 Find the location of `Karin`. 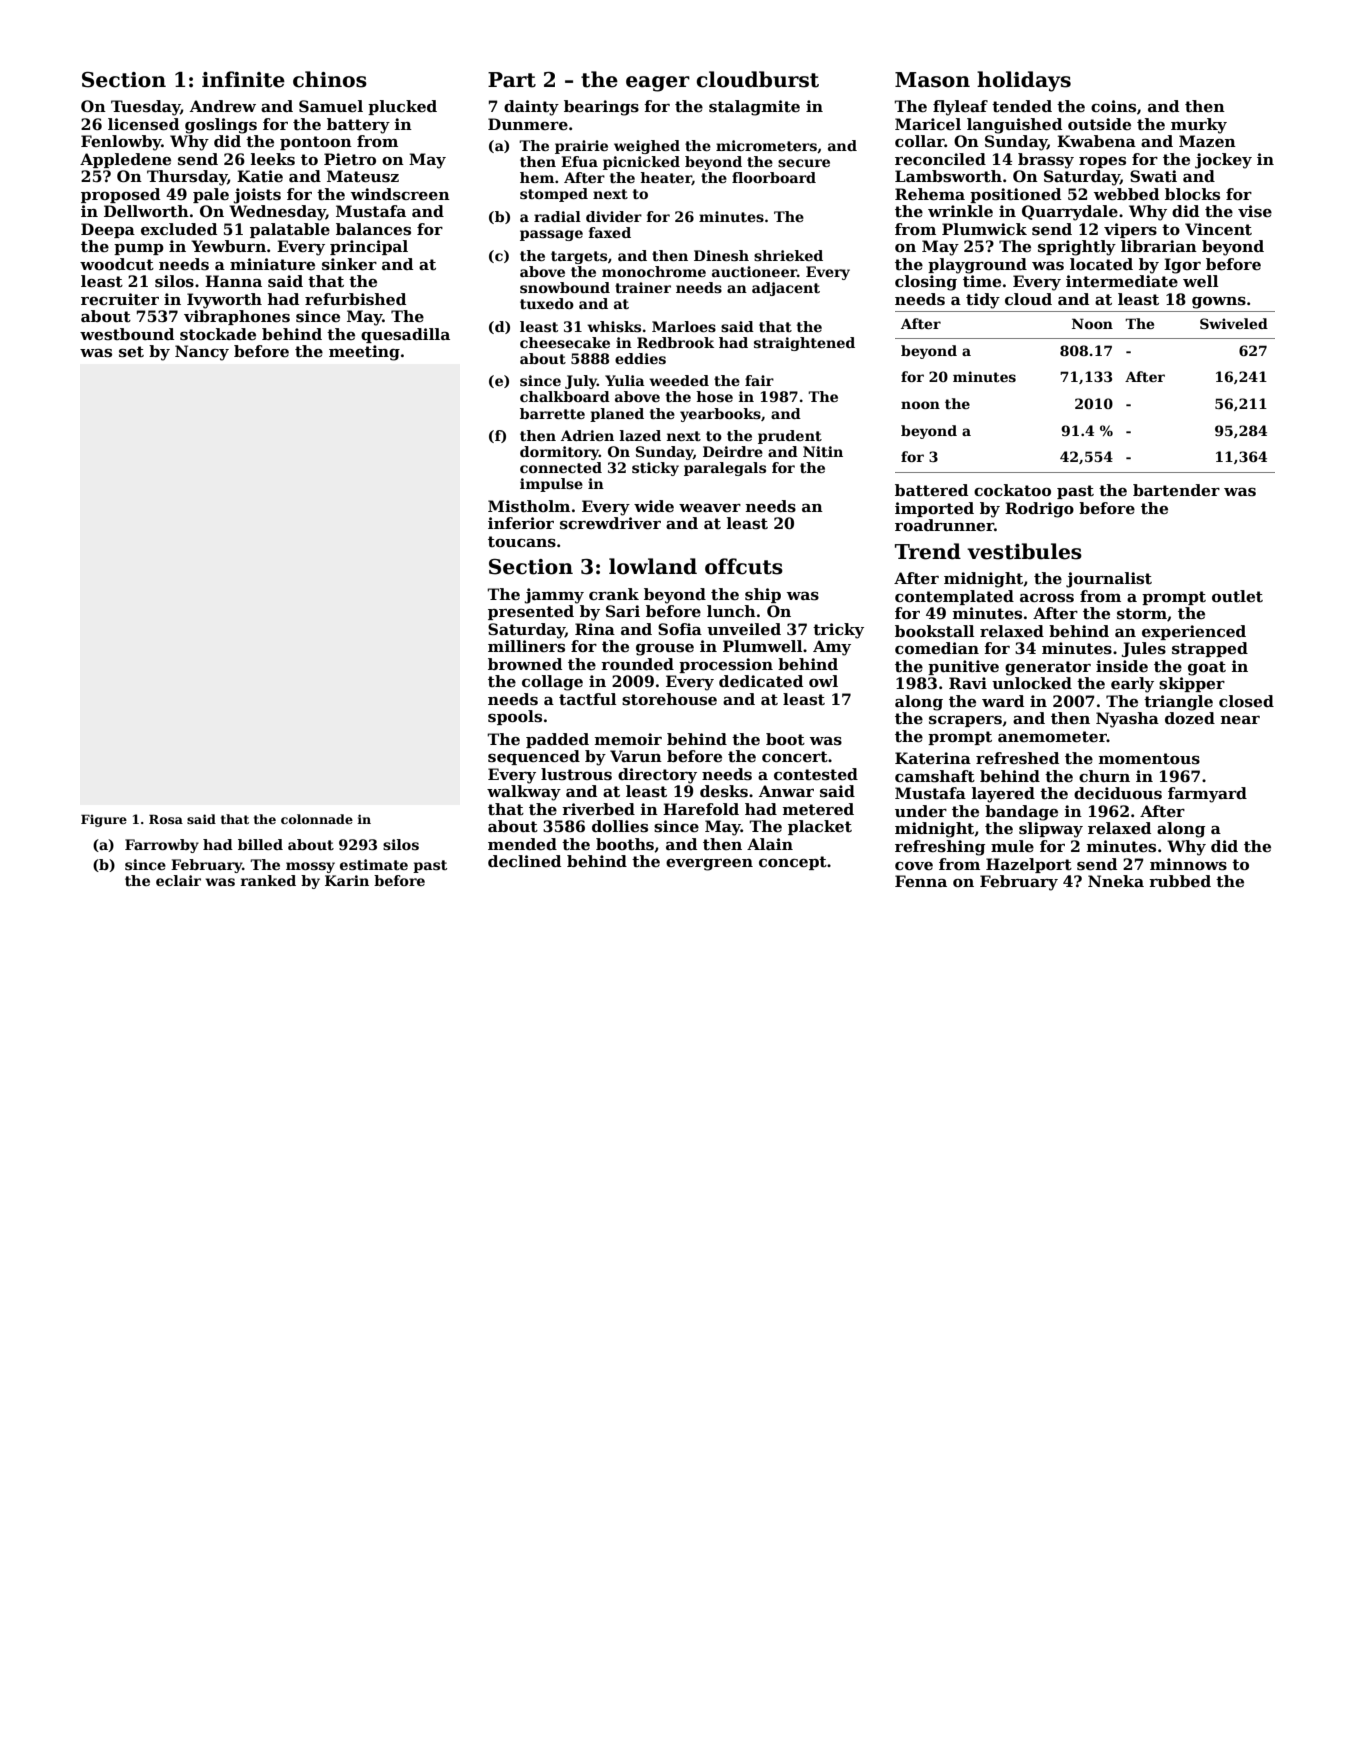

Karin is located at coordinates (347, 880).
